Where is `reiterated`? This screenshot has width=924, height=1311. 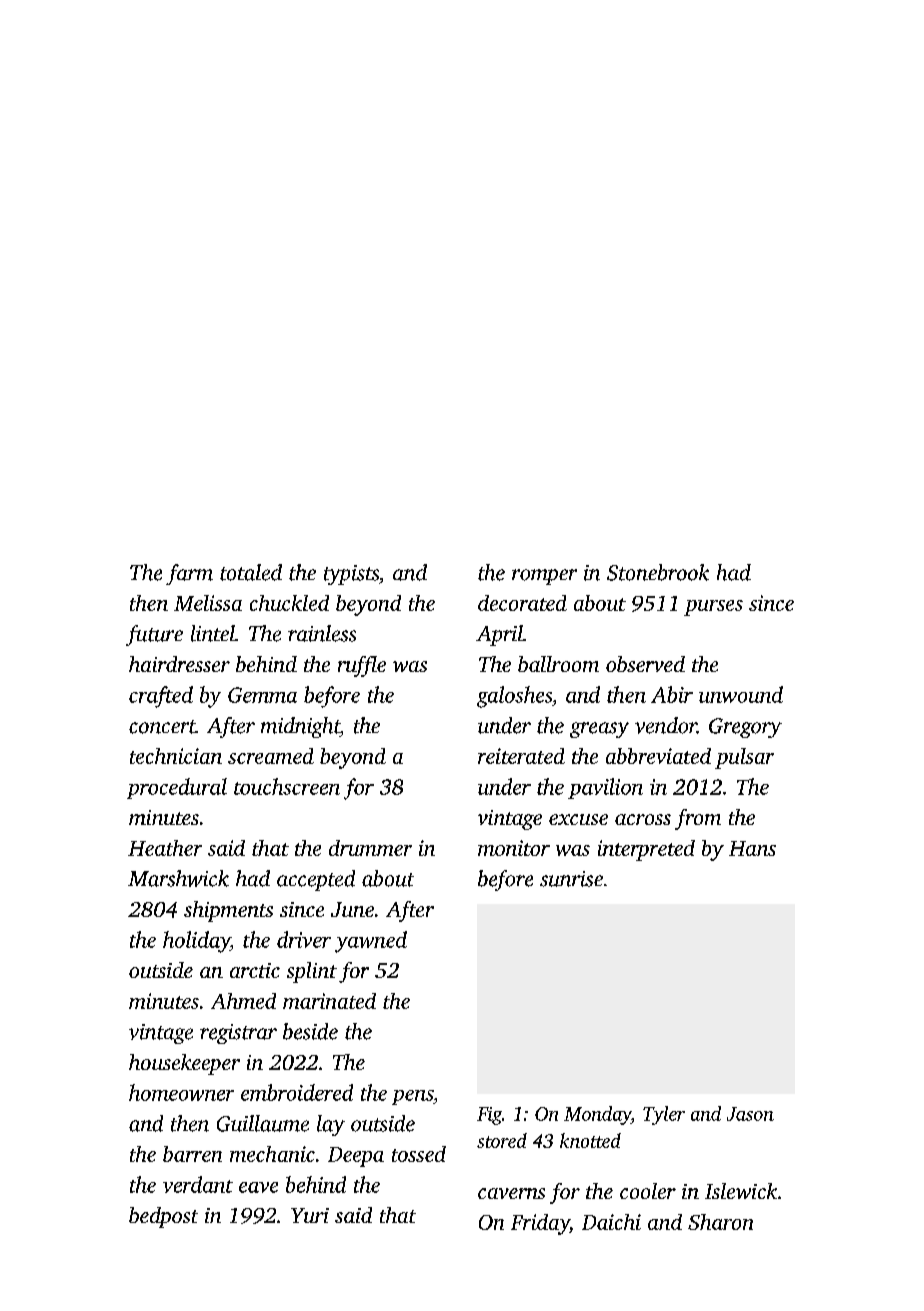 reiterated is located at coordinates (521, 756).
